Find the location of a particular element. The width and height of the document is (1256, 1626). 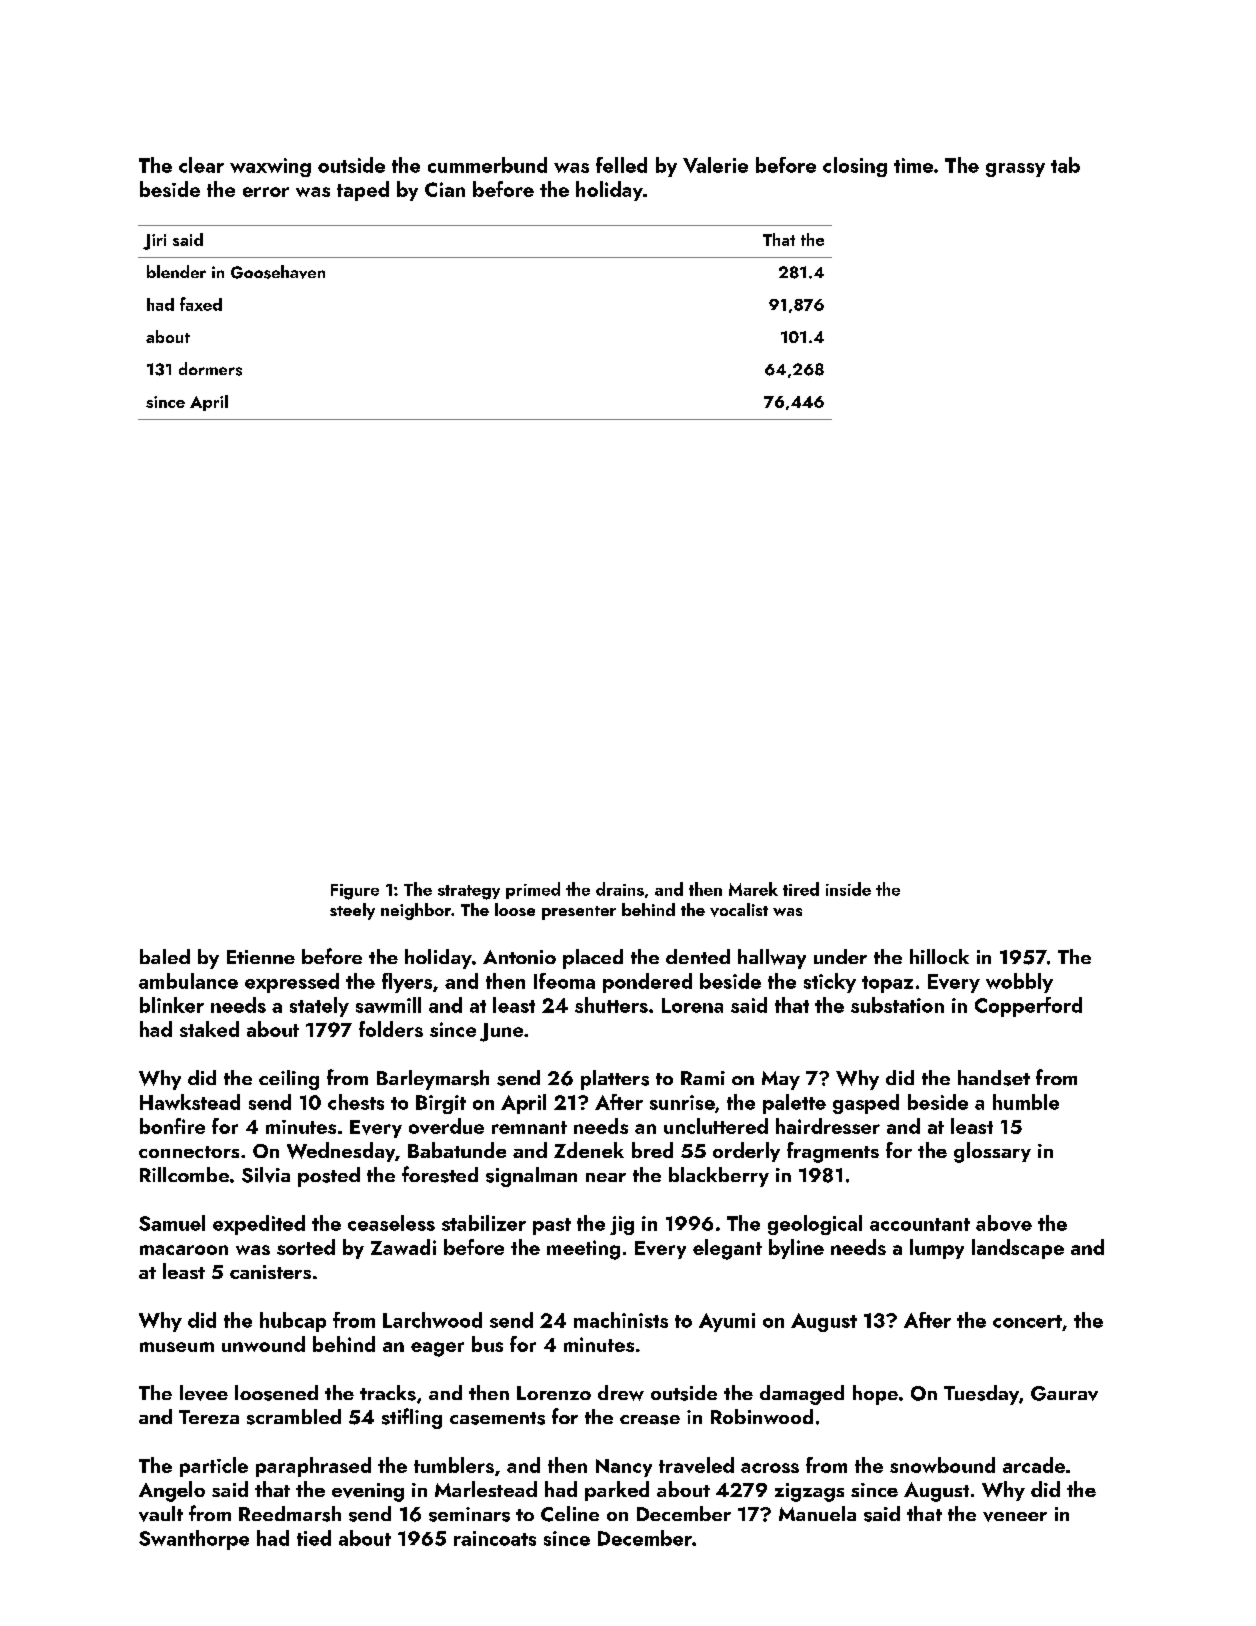

dormers is located at coordinates (210, 369).
